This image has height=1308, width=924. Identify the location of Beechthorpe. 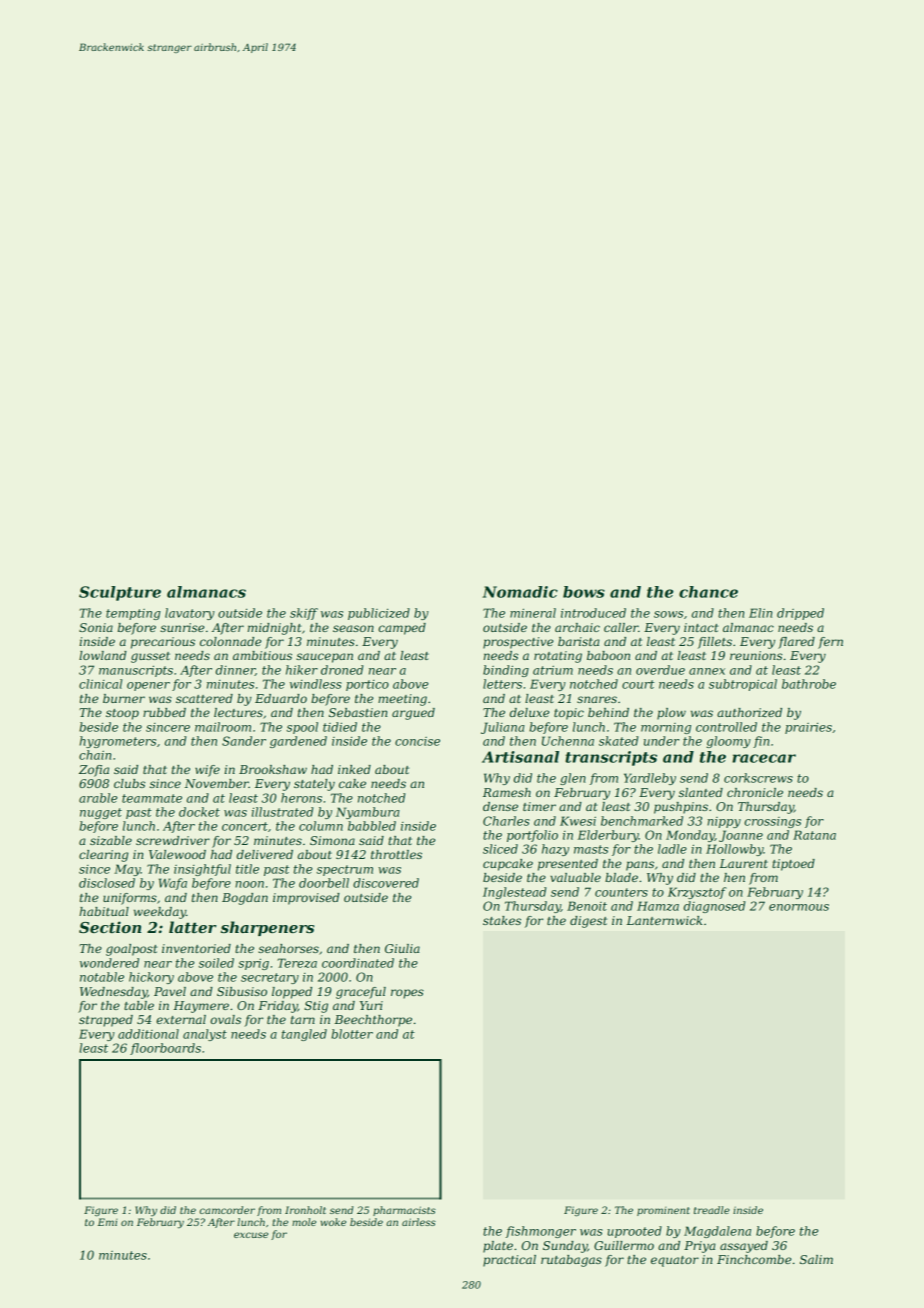
(373, 1021).
